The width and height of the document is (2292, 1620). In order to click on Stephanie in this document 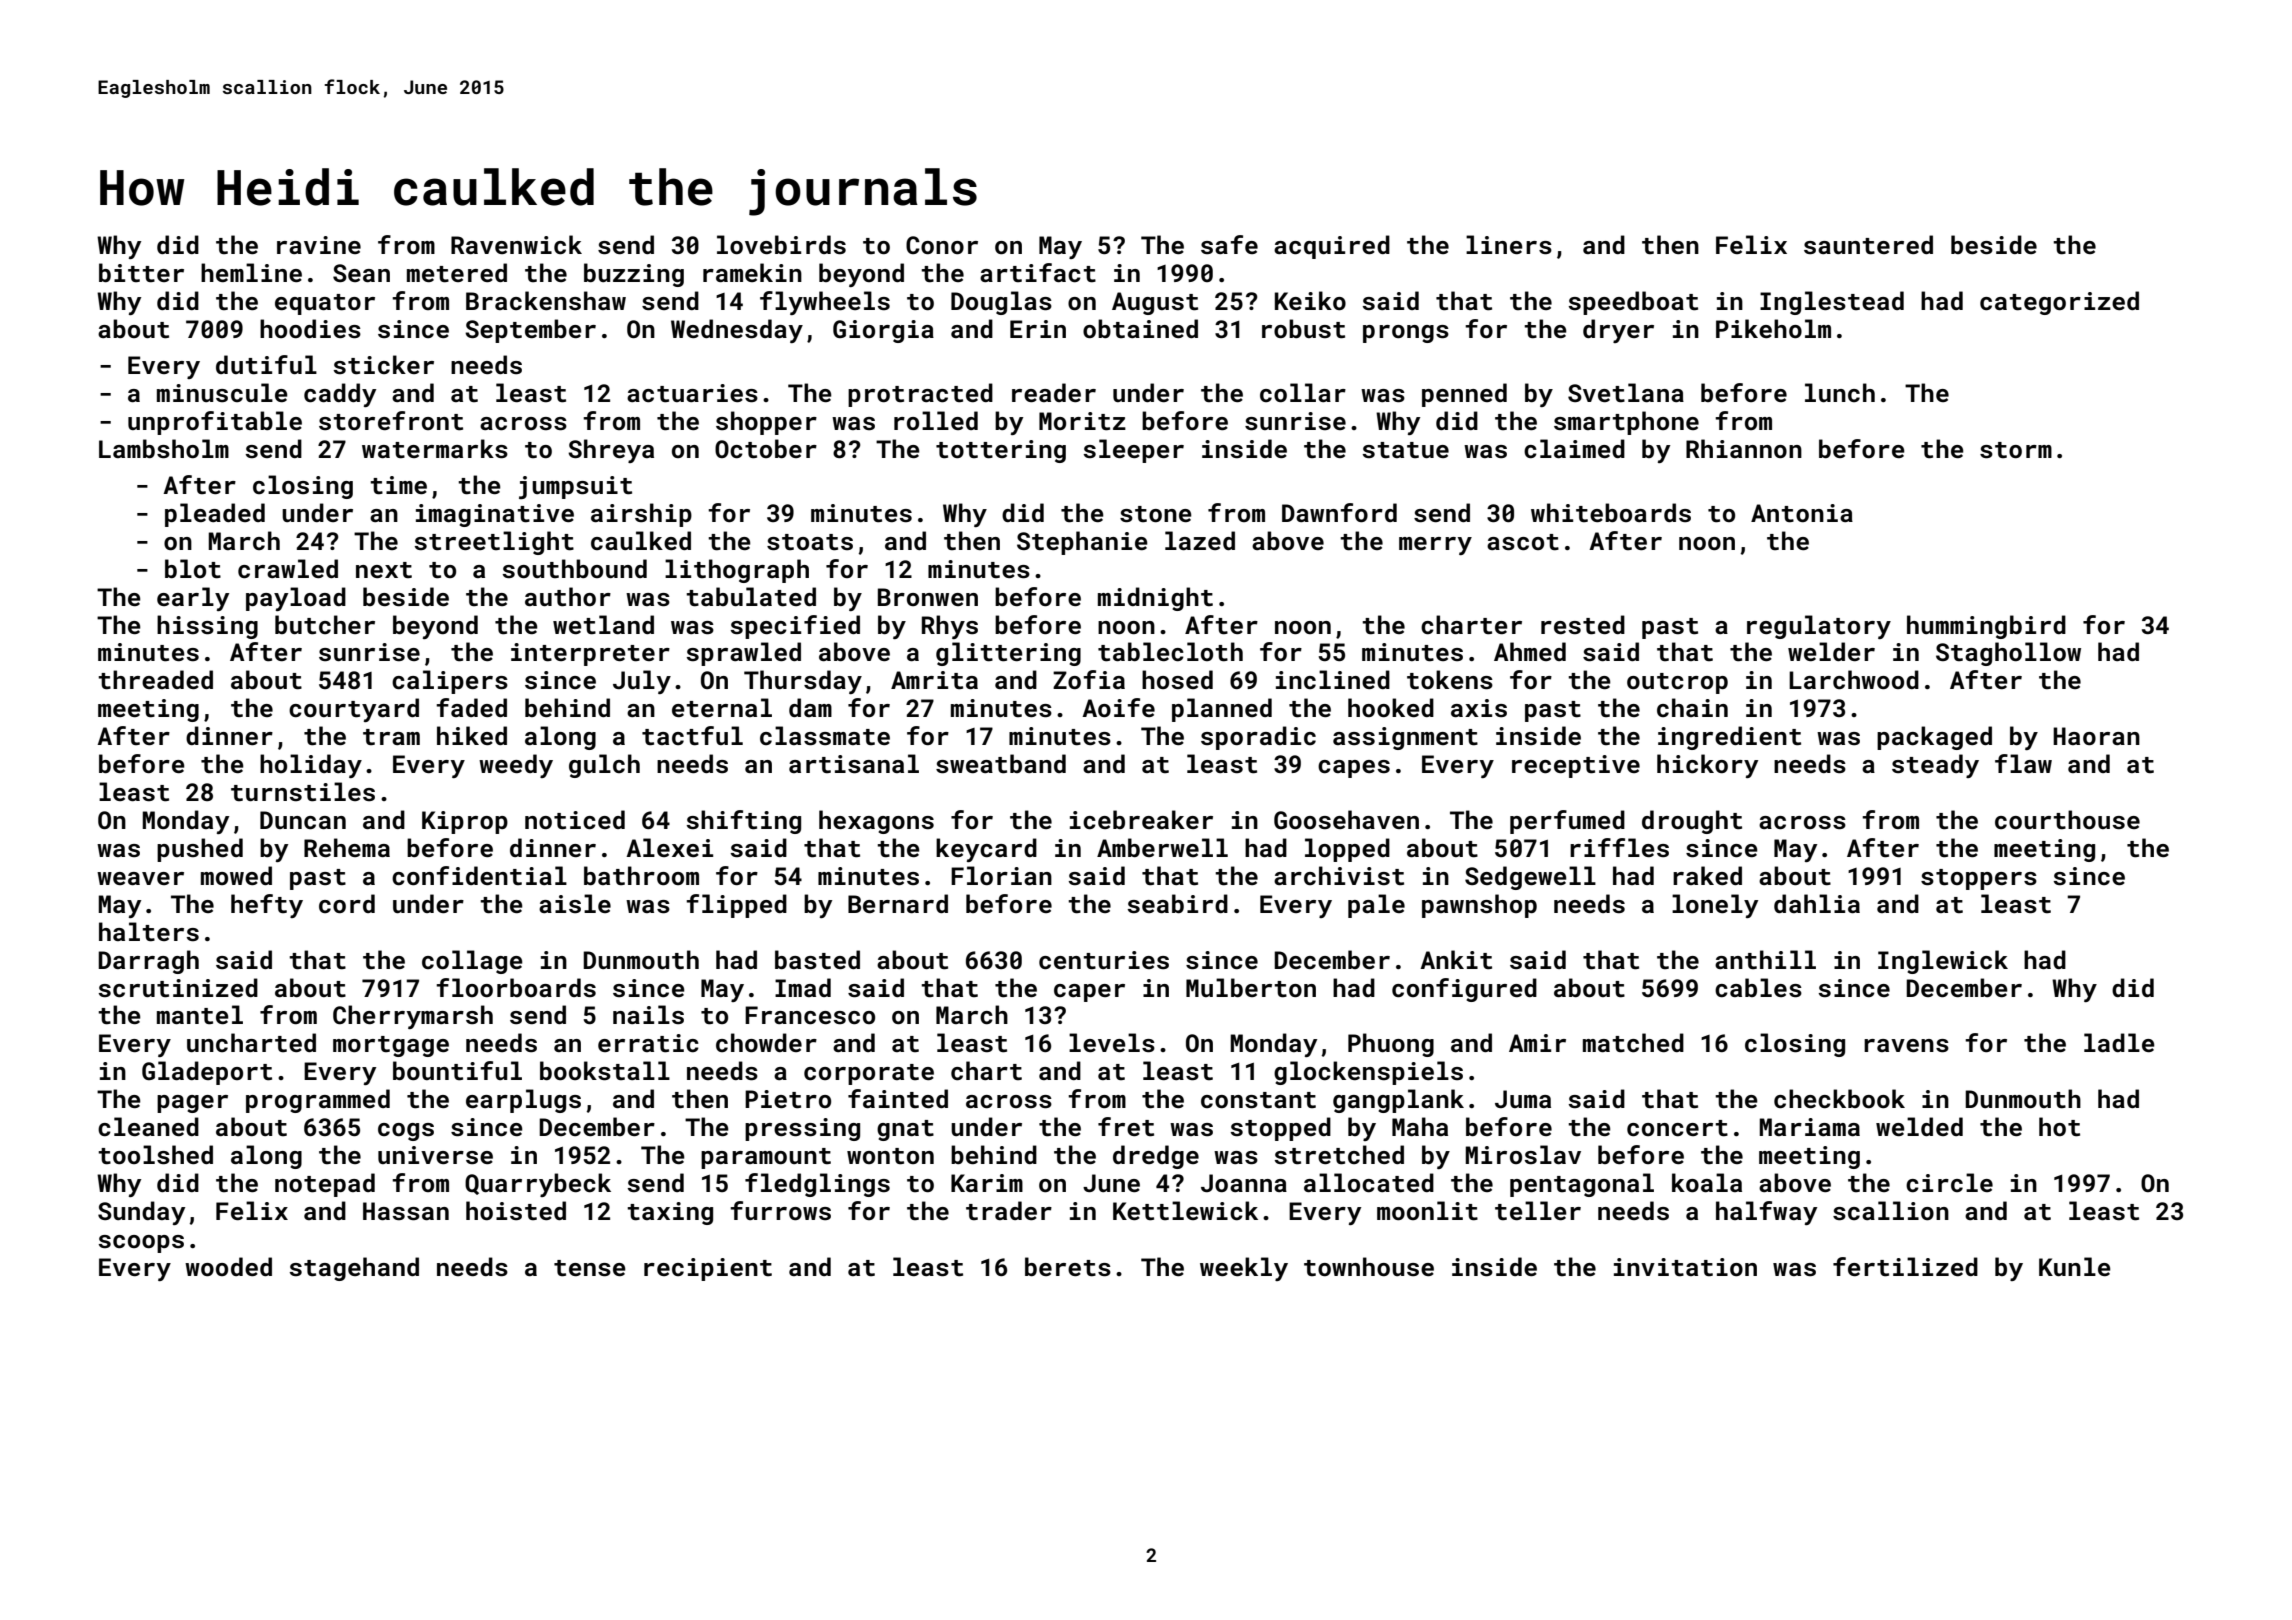, I will do `click(1082, 543)`.
